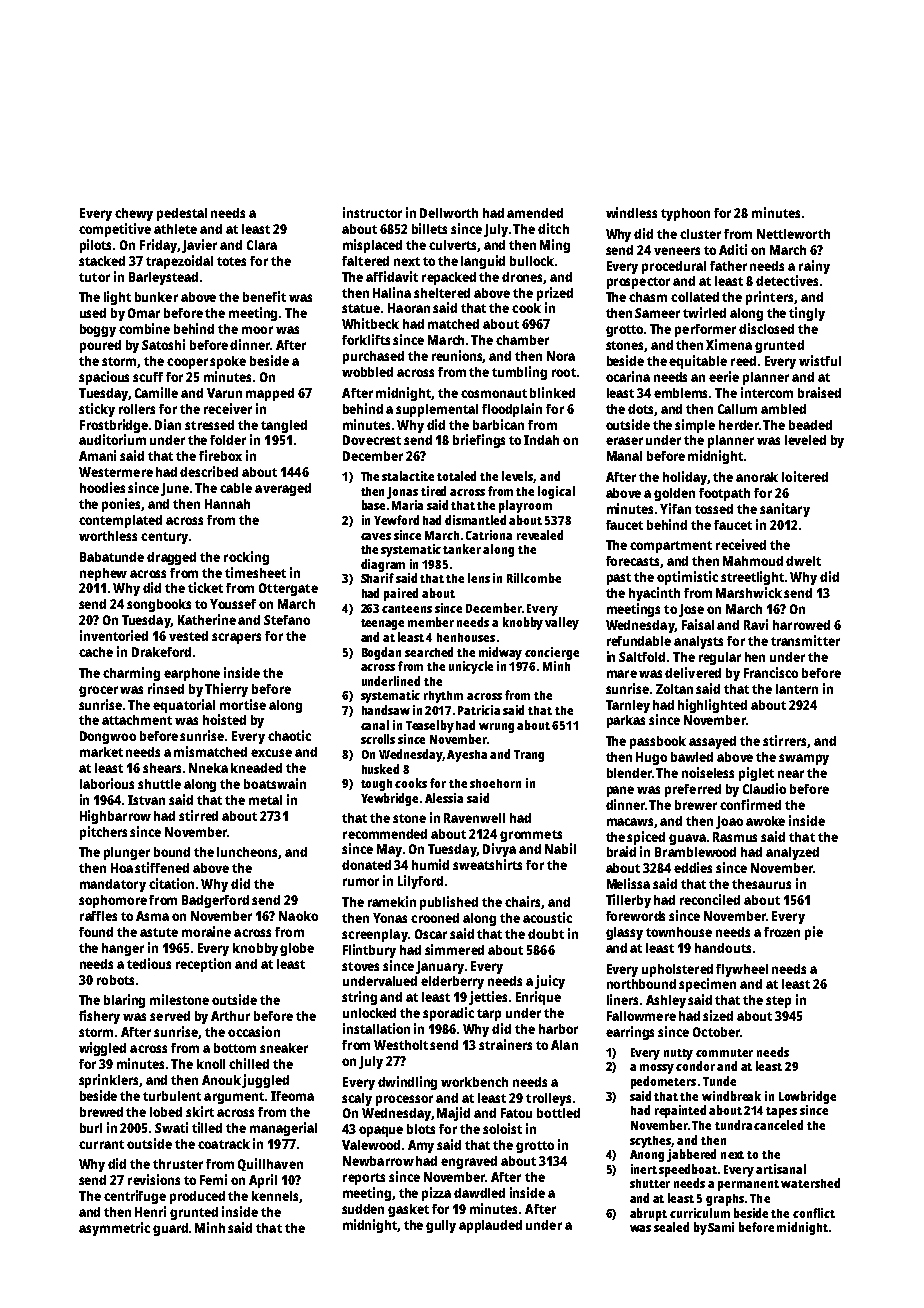  Describe the element at coordinates (248, 853) in the screenshot. I see `luncheons` at that location.
